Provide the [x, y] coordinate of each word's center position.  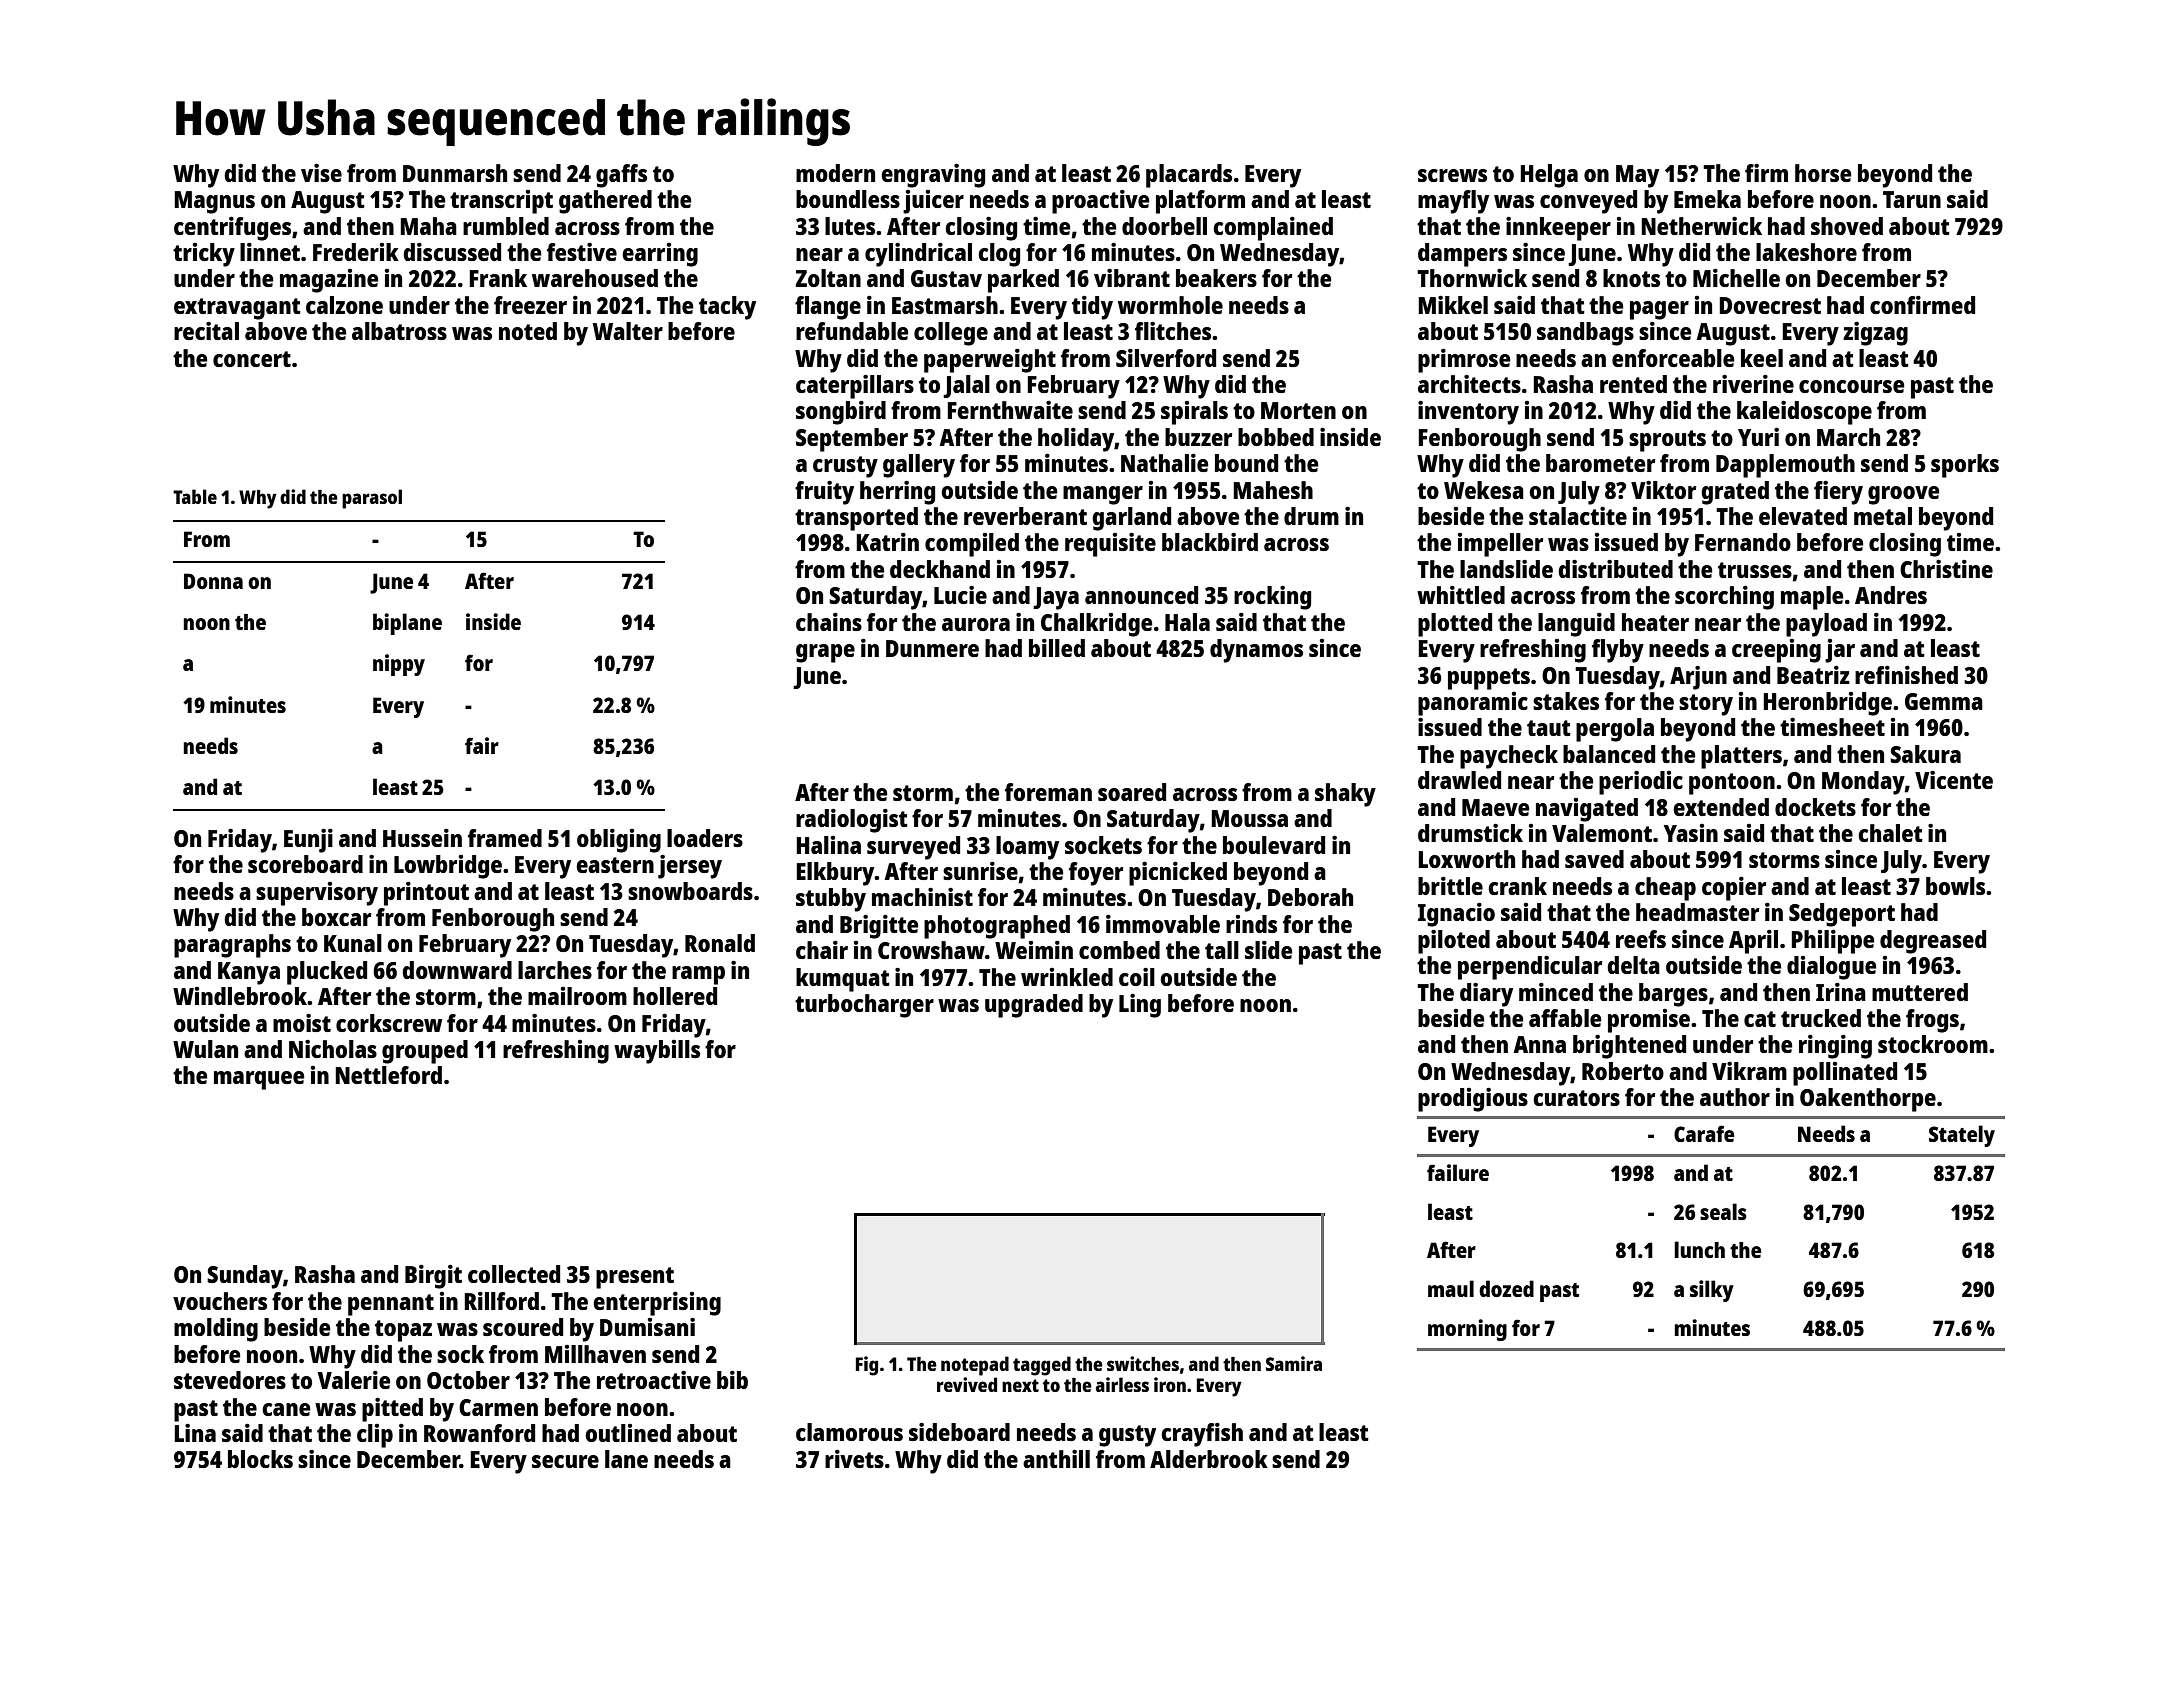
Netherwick [1701, 225]
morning [1467, 1330]
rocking [1272, 597]
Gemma [1944, 701]
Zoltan [828, 278]
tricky [204, 255]
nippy [399, 665]
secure [565, 1461]
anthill [1056, 1458]
